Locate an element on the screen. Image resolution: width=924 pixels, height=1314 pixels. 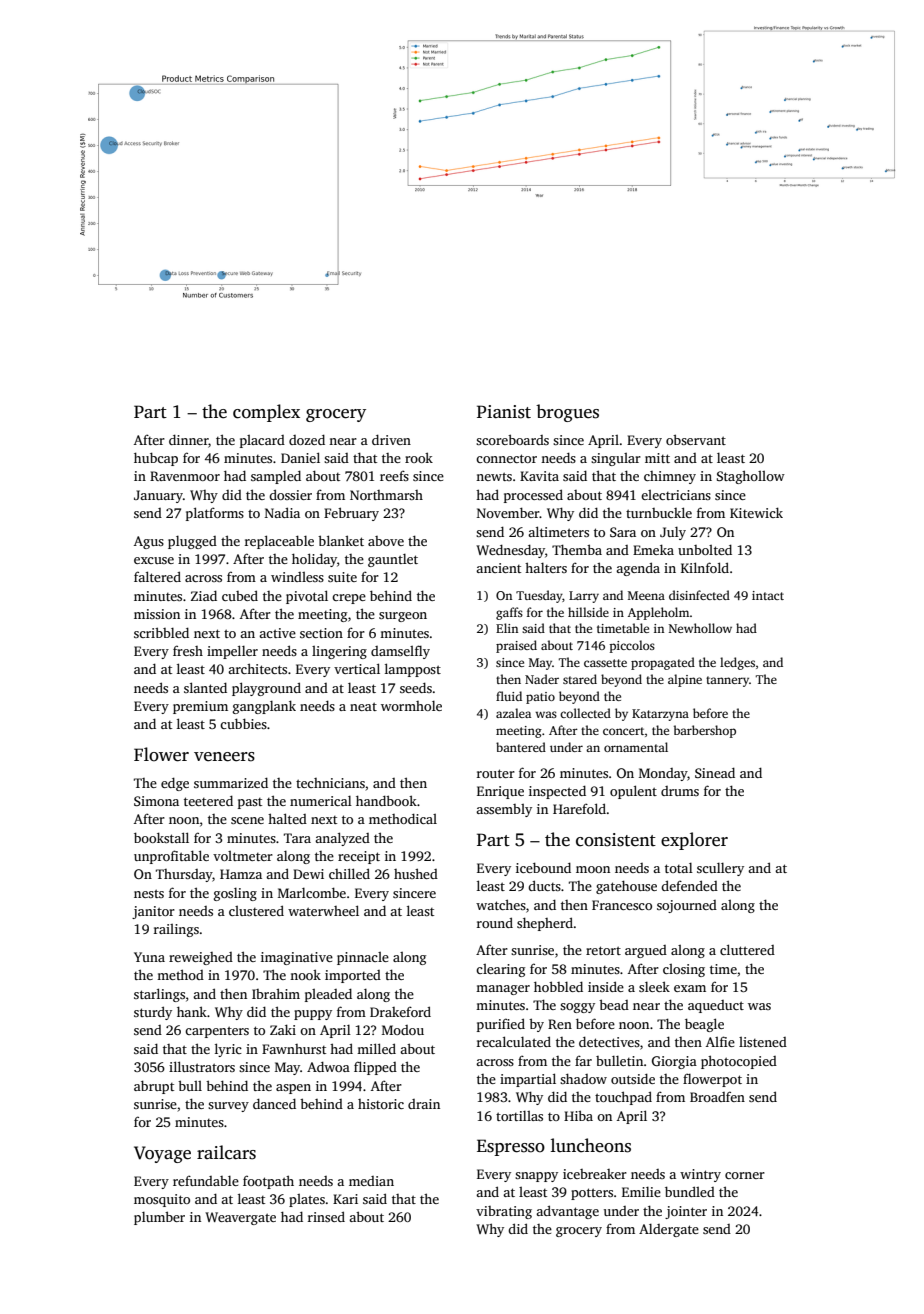
chilled is located at coordinates (349, 873).
